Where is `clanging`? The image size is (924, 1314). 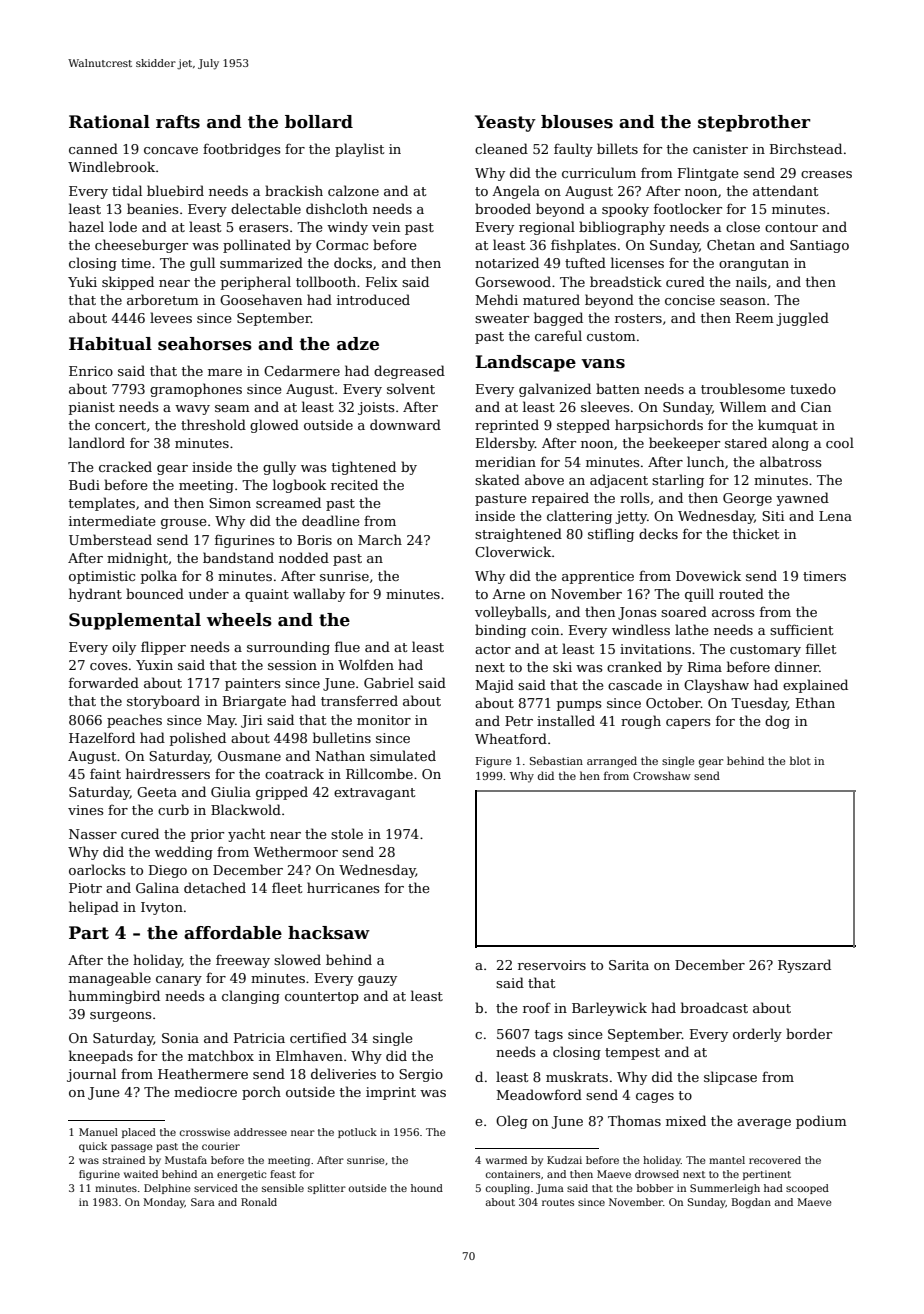
clanging is located at coordinates (251, 997).
